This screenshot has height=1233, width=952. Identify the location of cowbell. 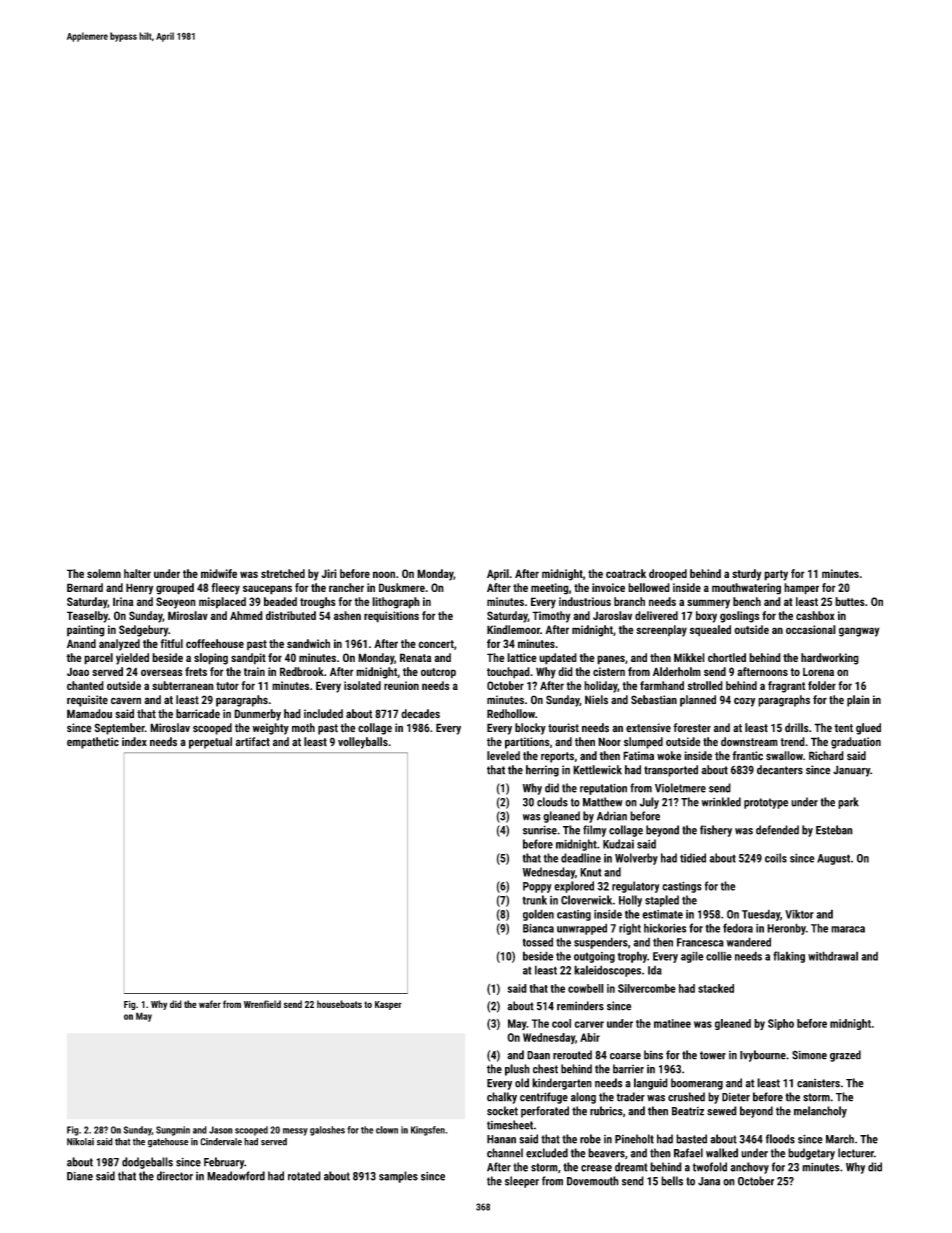
(586, 988).
